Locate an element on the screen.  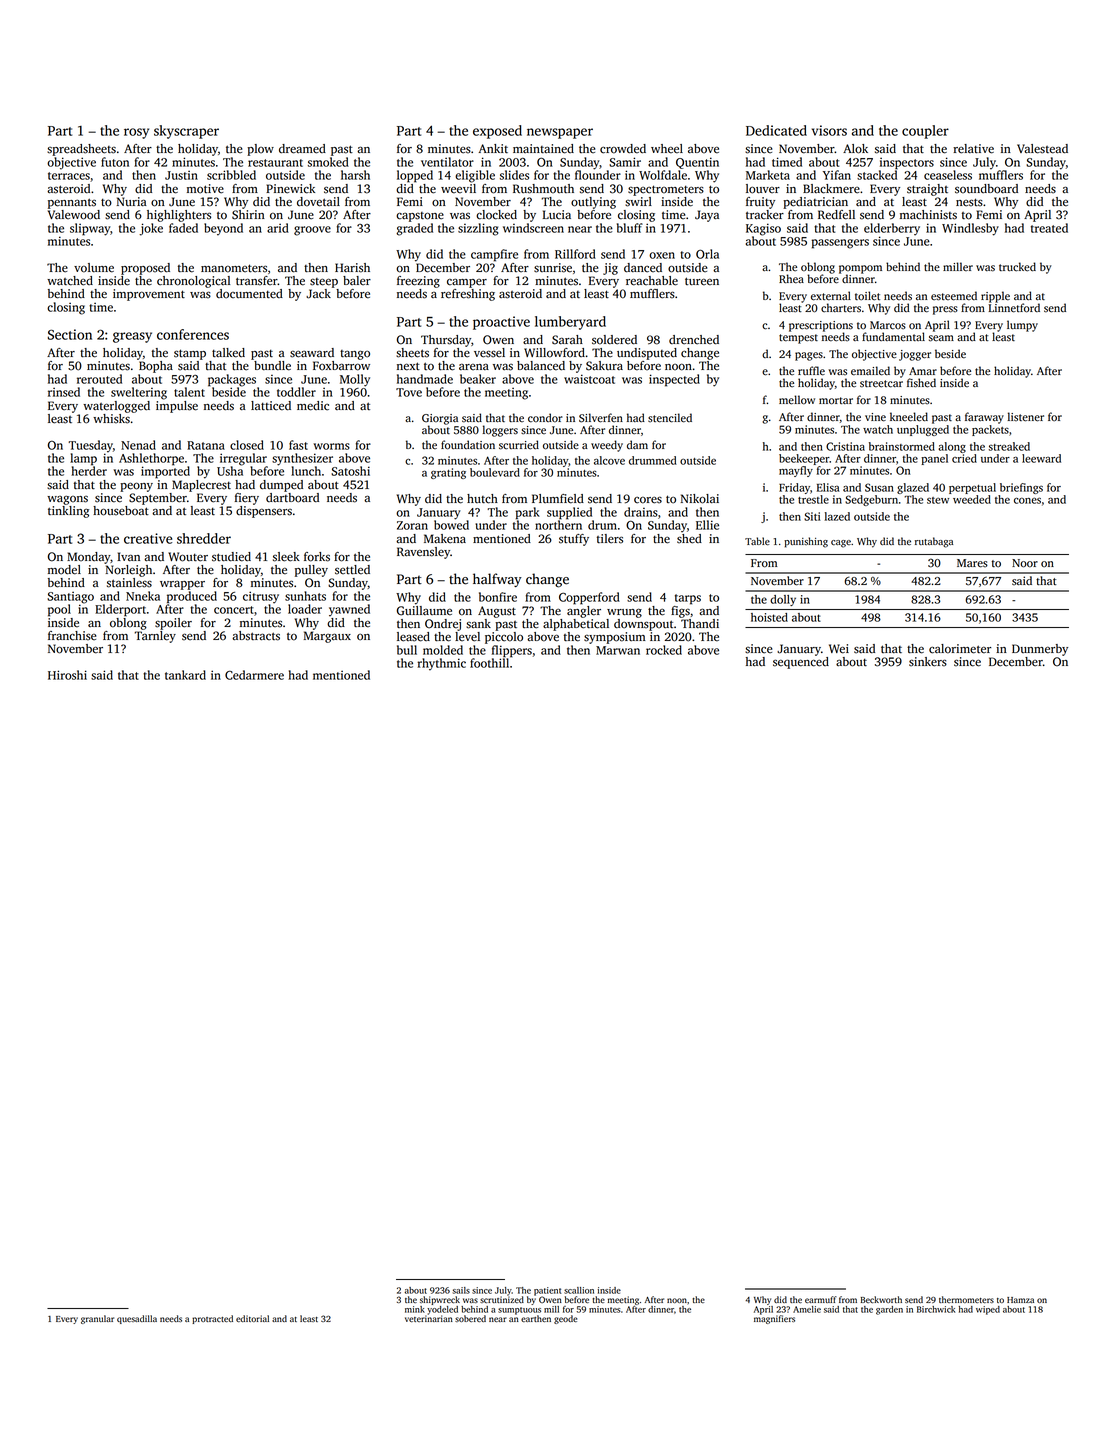
talent is located at coordinates (189, 392).
